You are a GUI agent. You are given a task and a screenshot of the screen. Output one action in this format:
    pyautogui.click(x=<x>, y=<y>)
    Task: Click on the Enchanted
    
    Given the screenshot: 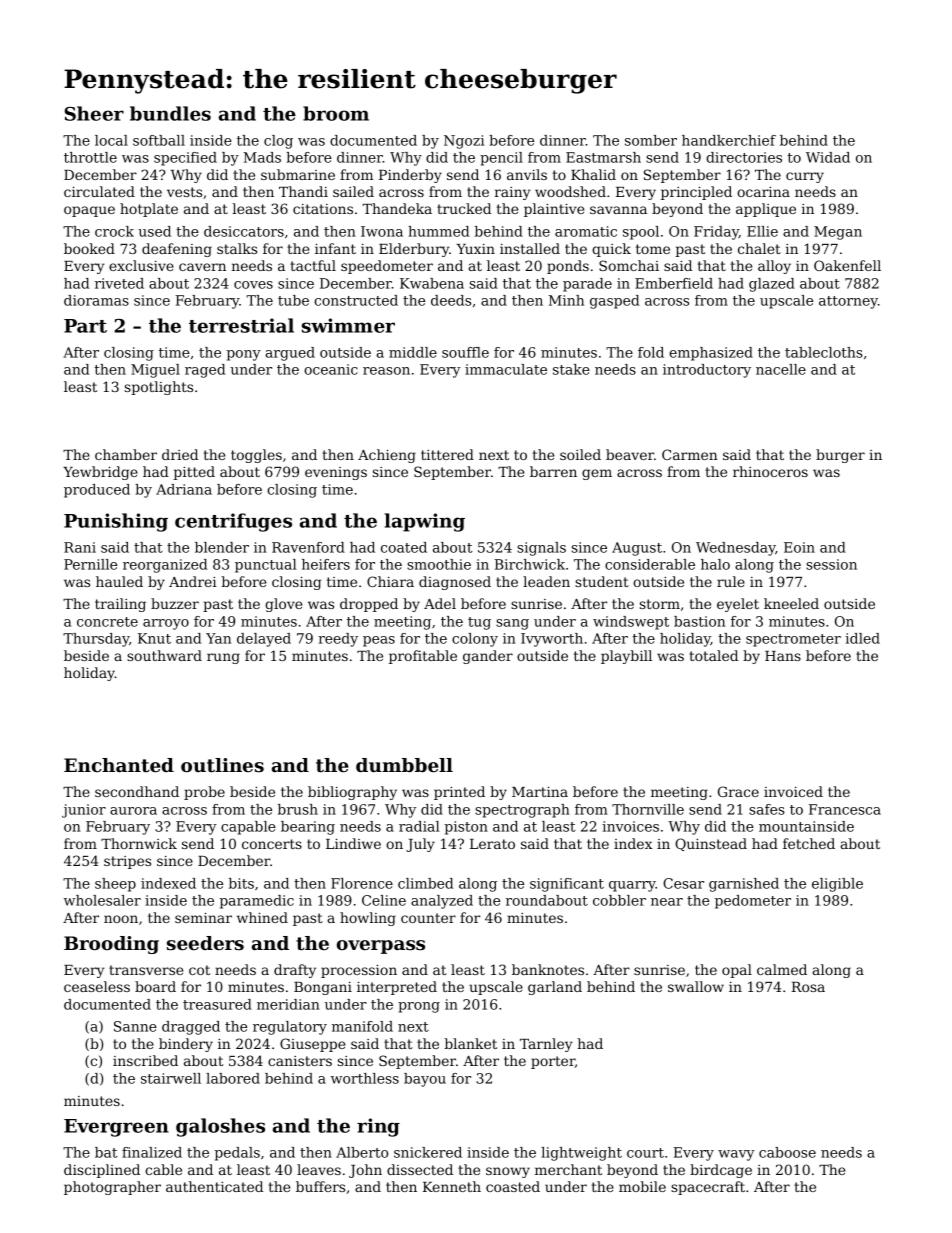 What is the action you would take?
    pyautogui.click(x=119, y=765)
